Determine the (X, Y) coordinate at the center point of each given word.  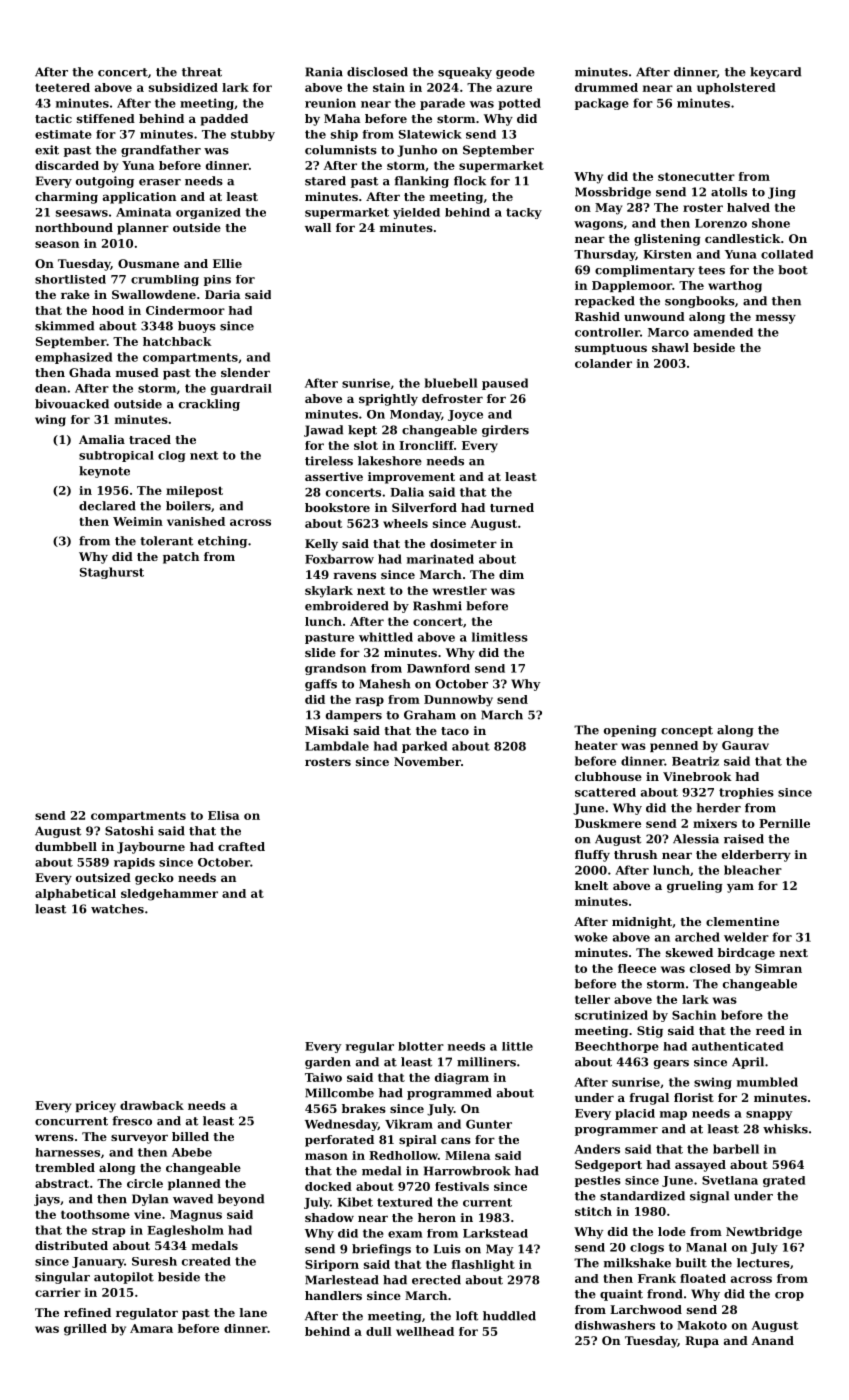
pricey (96, 1107)
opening (630, 731)
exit (47, 150)
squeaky (465, 73)
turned (512, 507)
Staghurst (112, 573)
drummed (606, 87)
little (517, 1046)
